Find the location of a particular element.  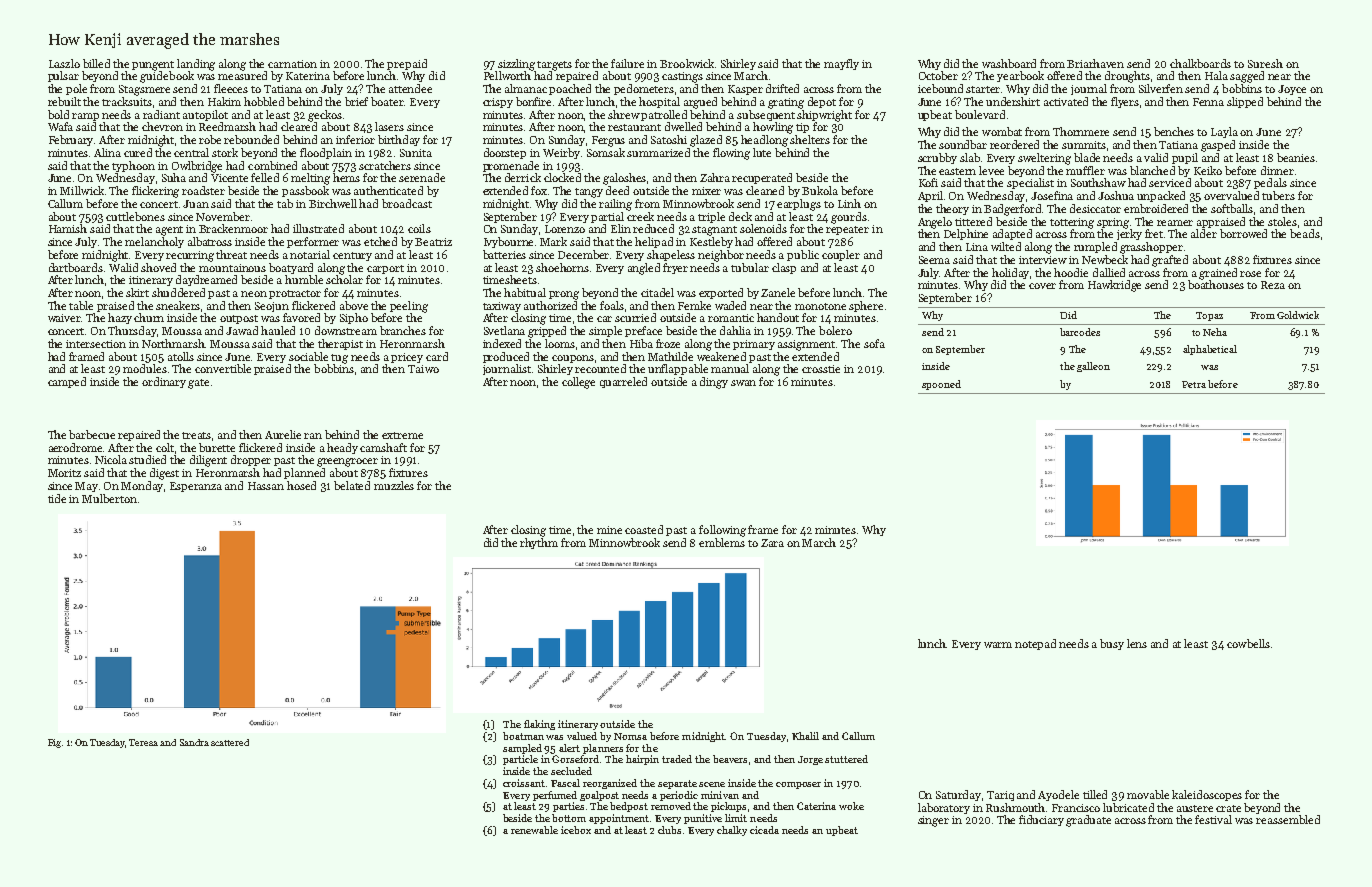

Brookwick is located at coordinates (687, 63).
